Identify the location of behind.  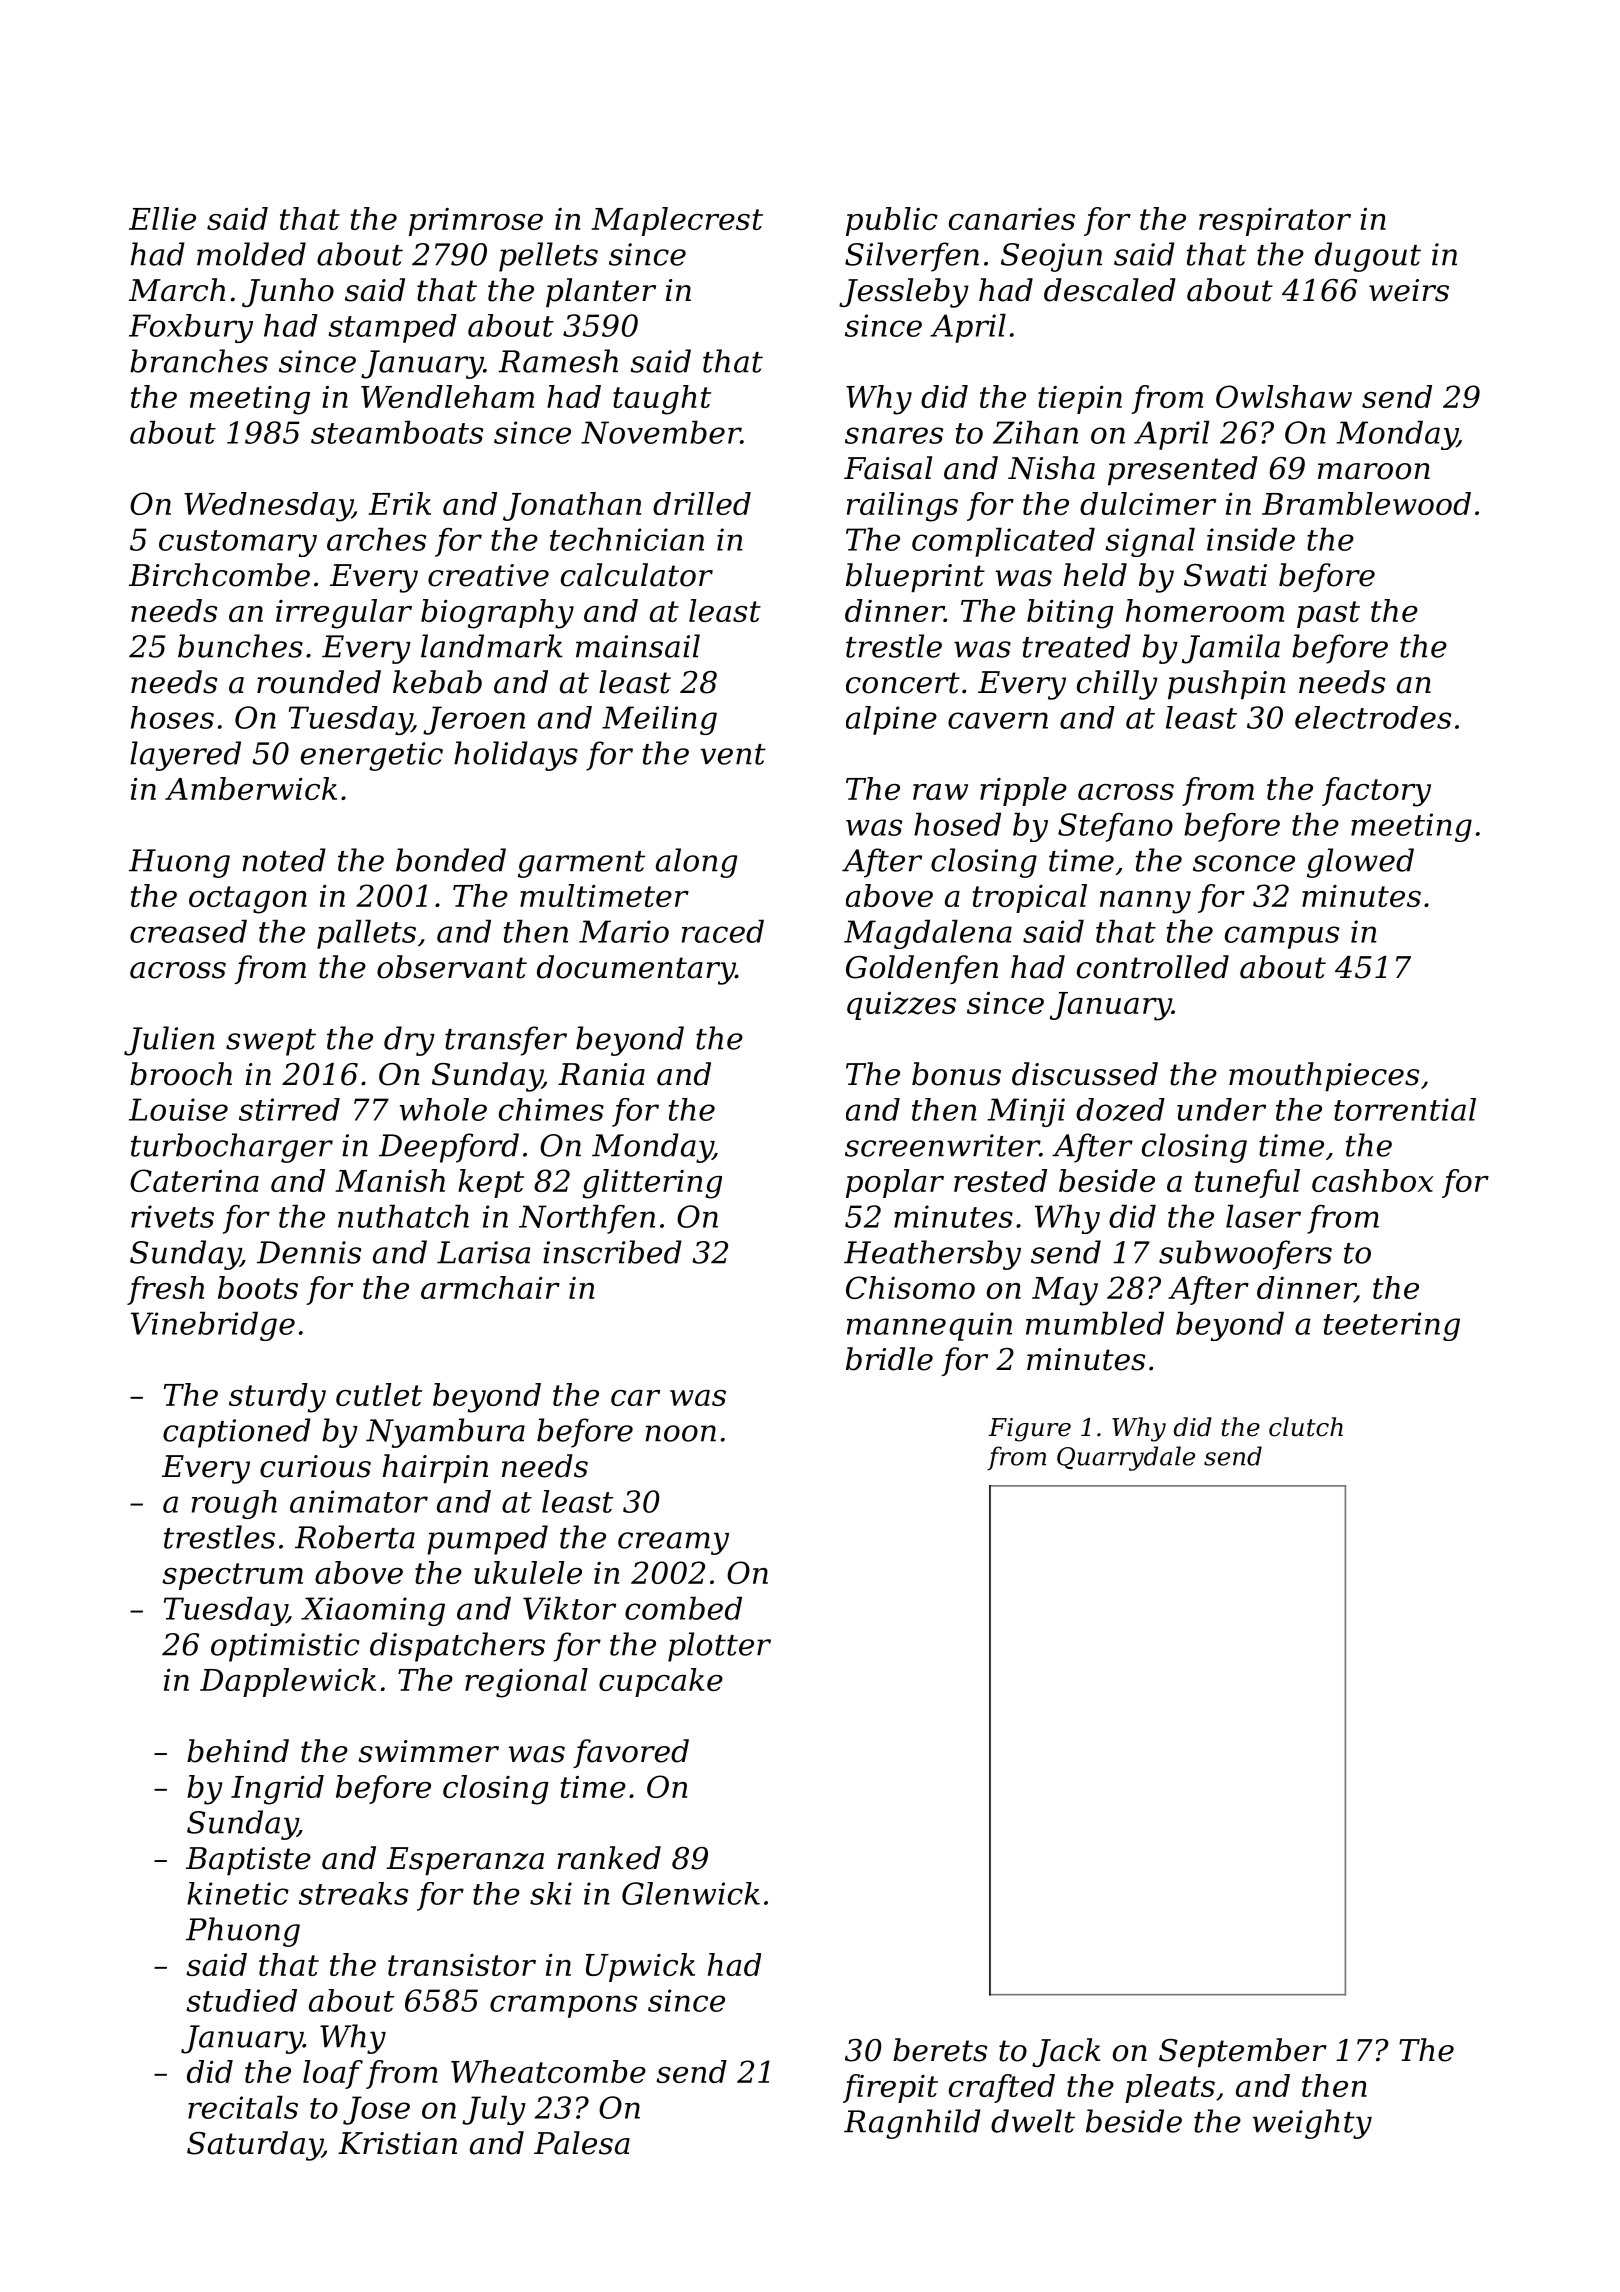
(238, 1751).
